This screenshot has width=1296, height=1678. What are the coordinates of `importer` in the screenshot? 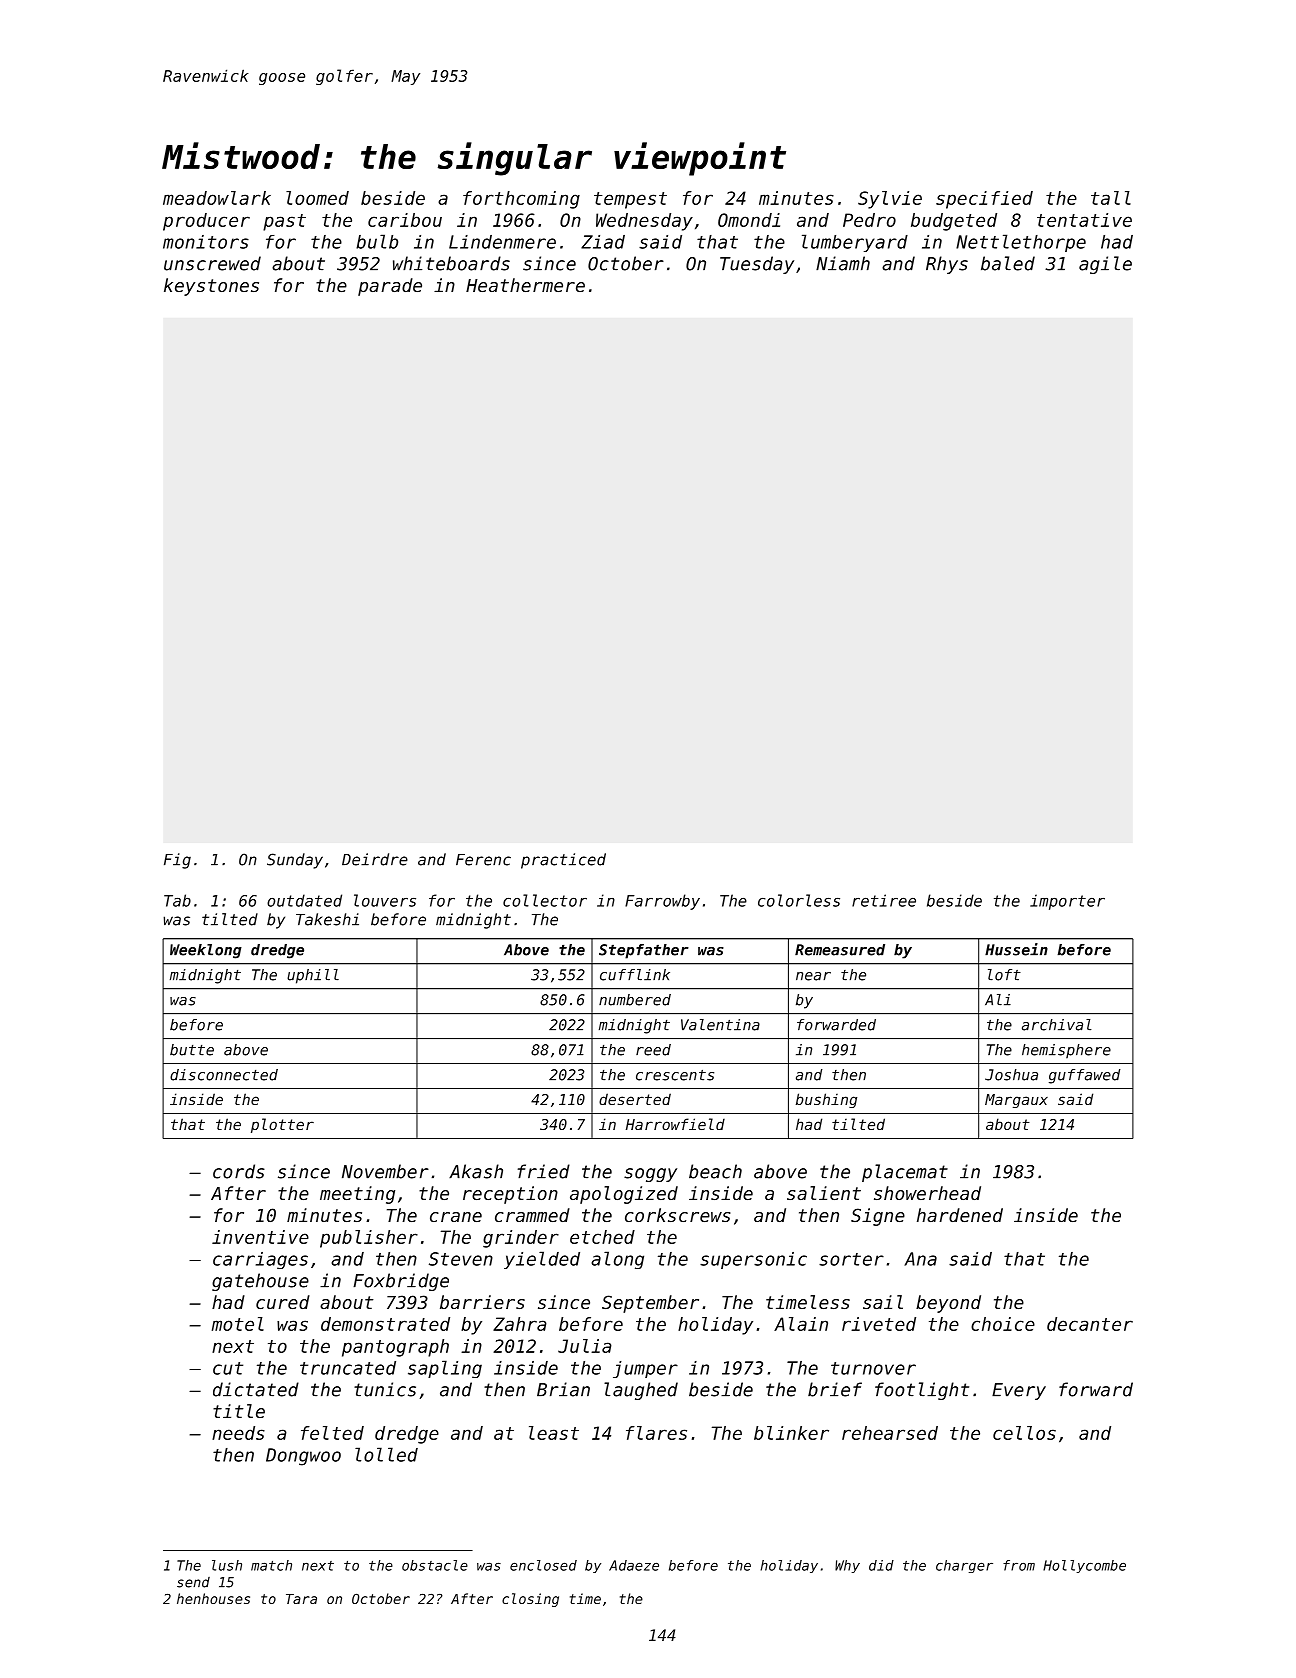 It's located at (1067, 902).
